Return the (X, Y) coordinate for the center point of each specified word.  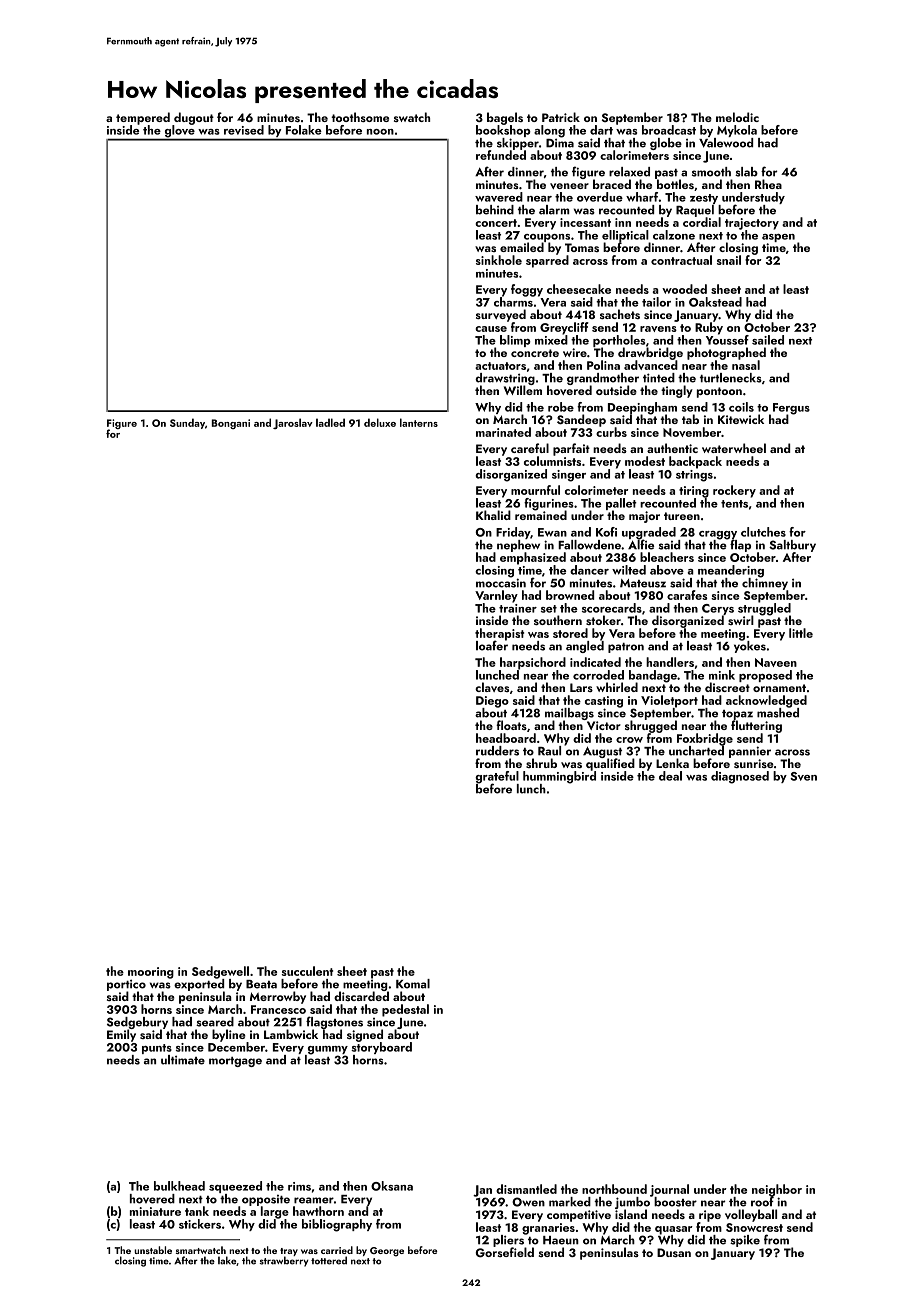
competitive (579, 1216)
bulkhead (179, 1186)
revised (244, 130)
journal (669, 1190)
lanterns (419, 422)
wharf (642, 197)
